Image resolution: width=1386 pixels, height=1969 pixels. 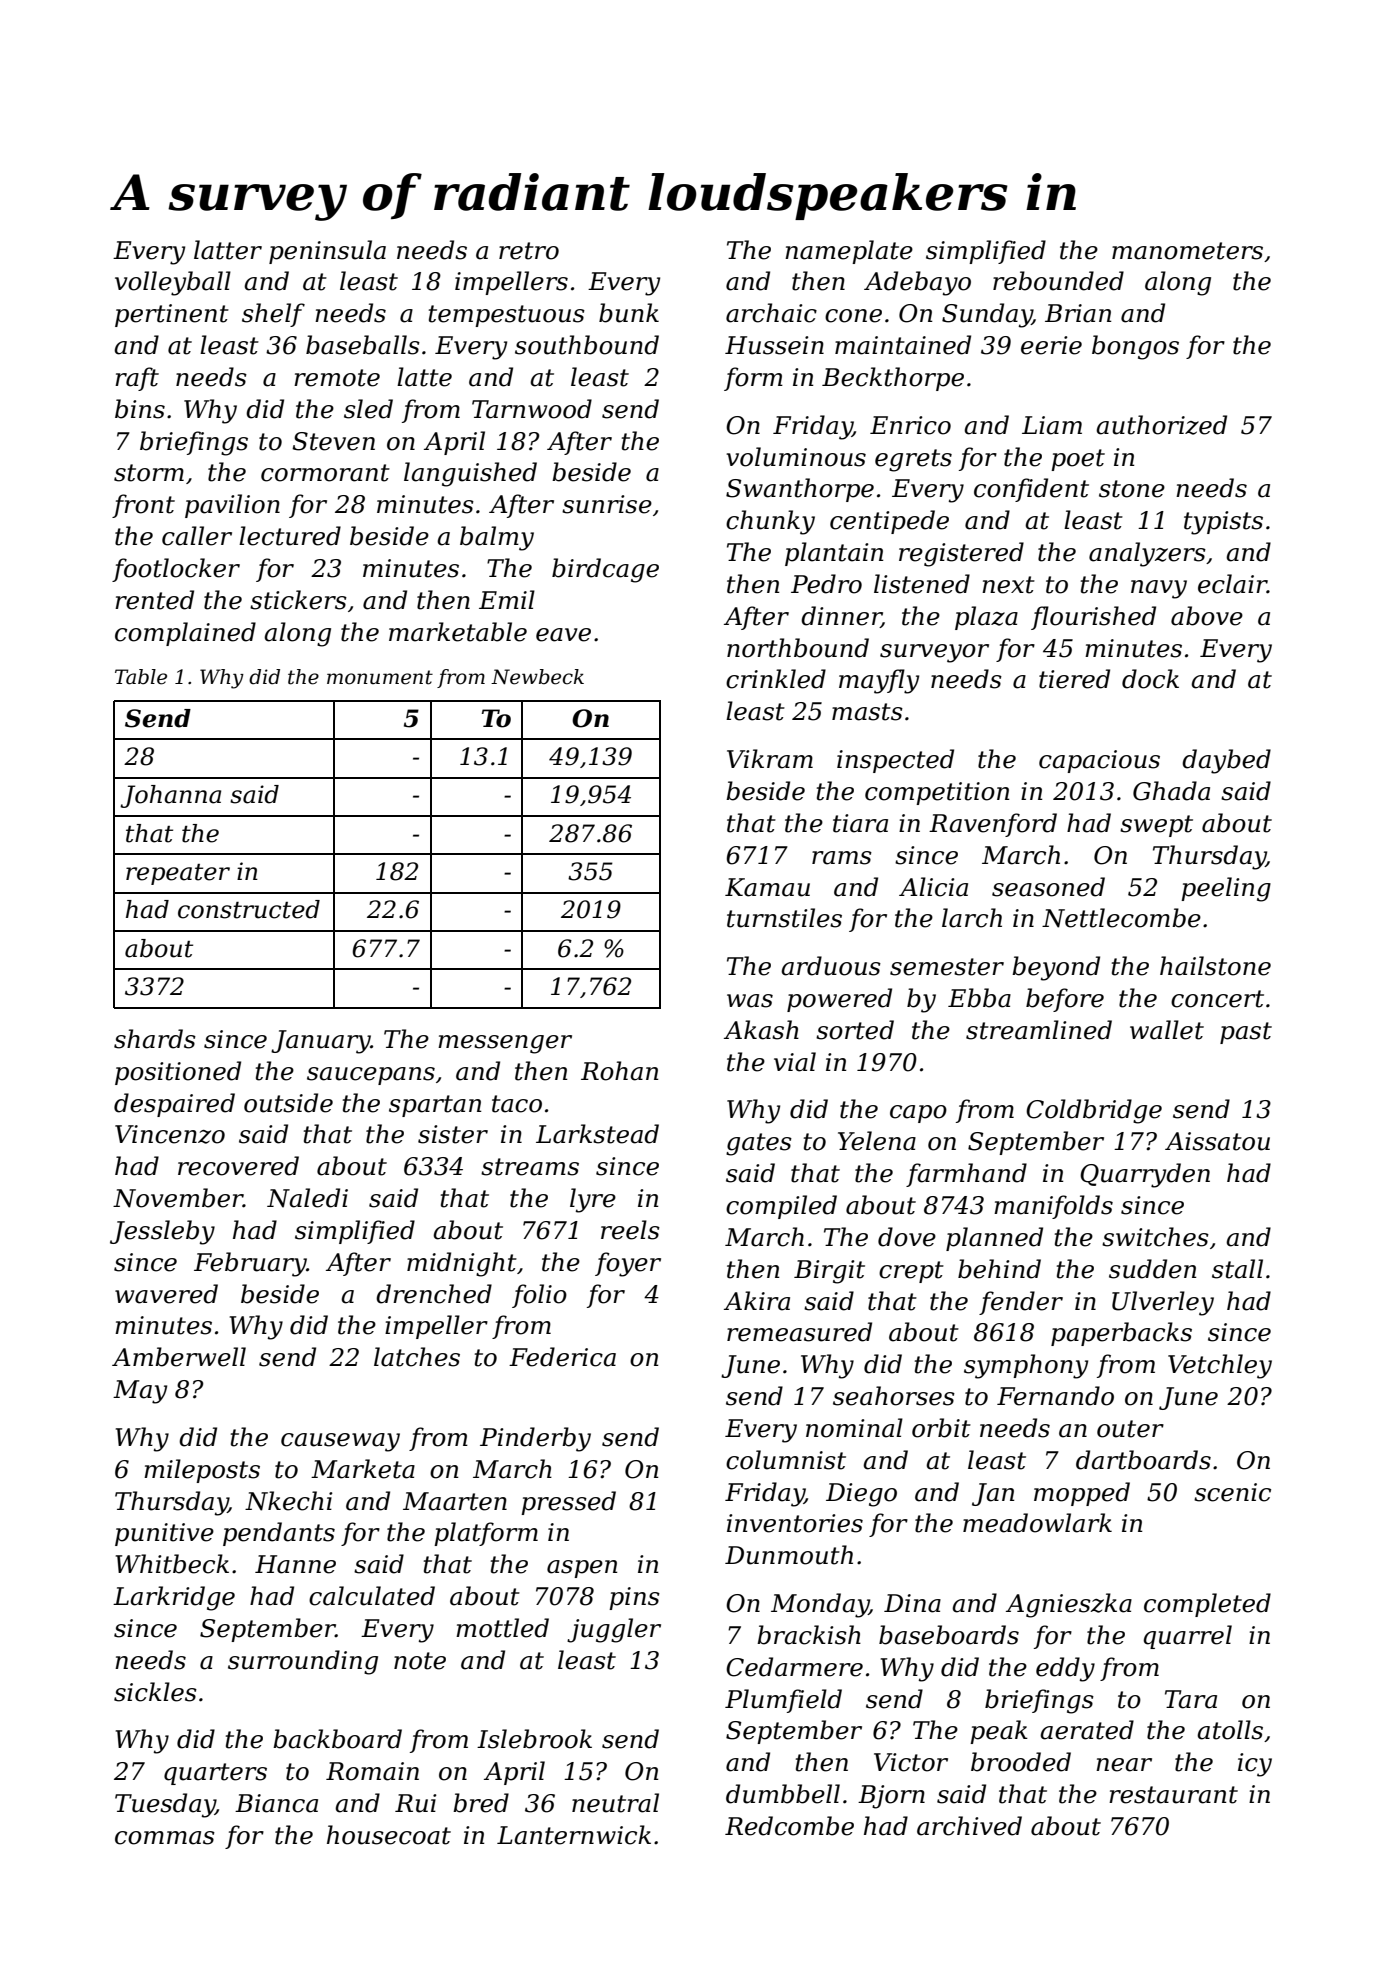 I want to click on retro, so click(x=529, y=251).
